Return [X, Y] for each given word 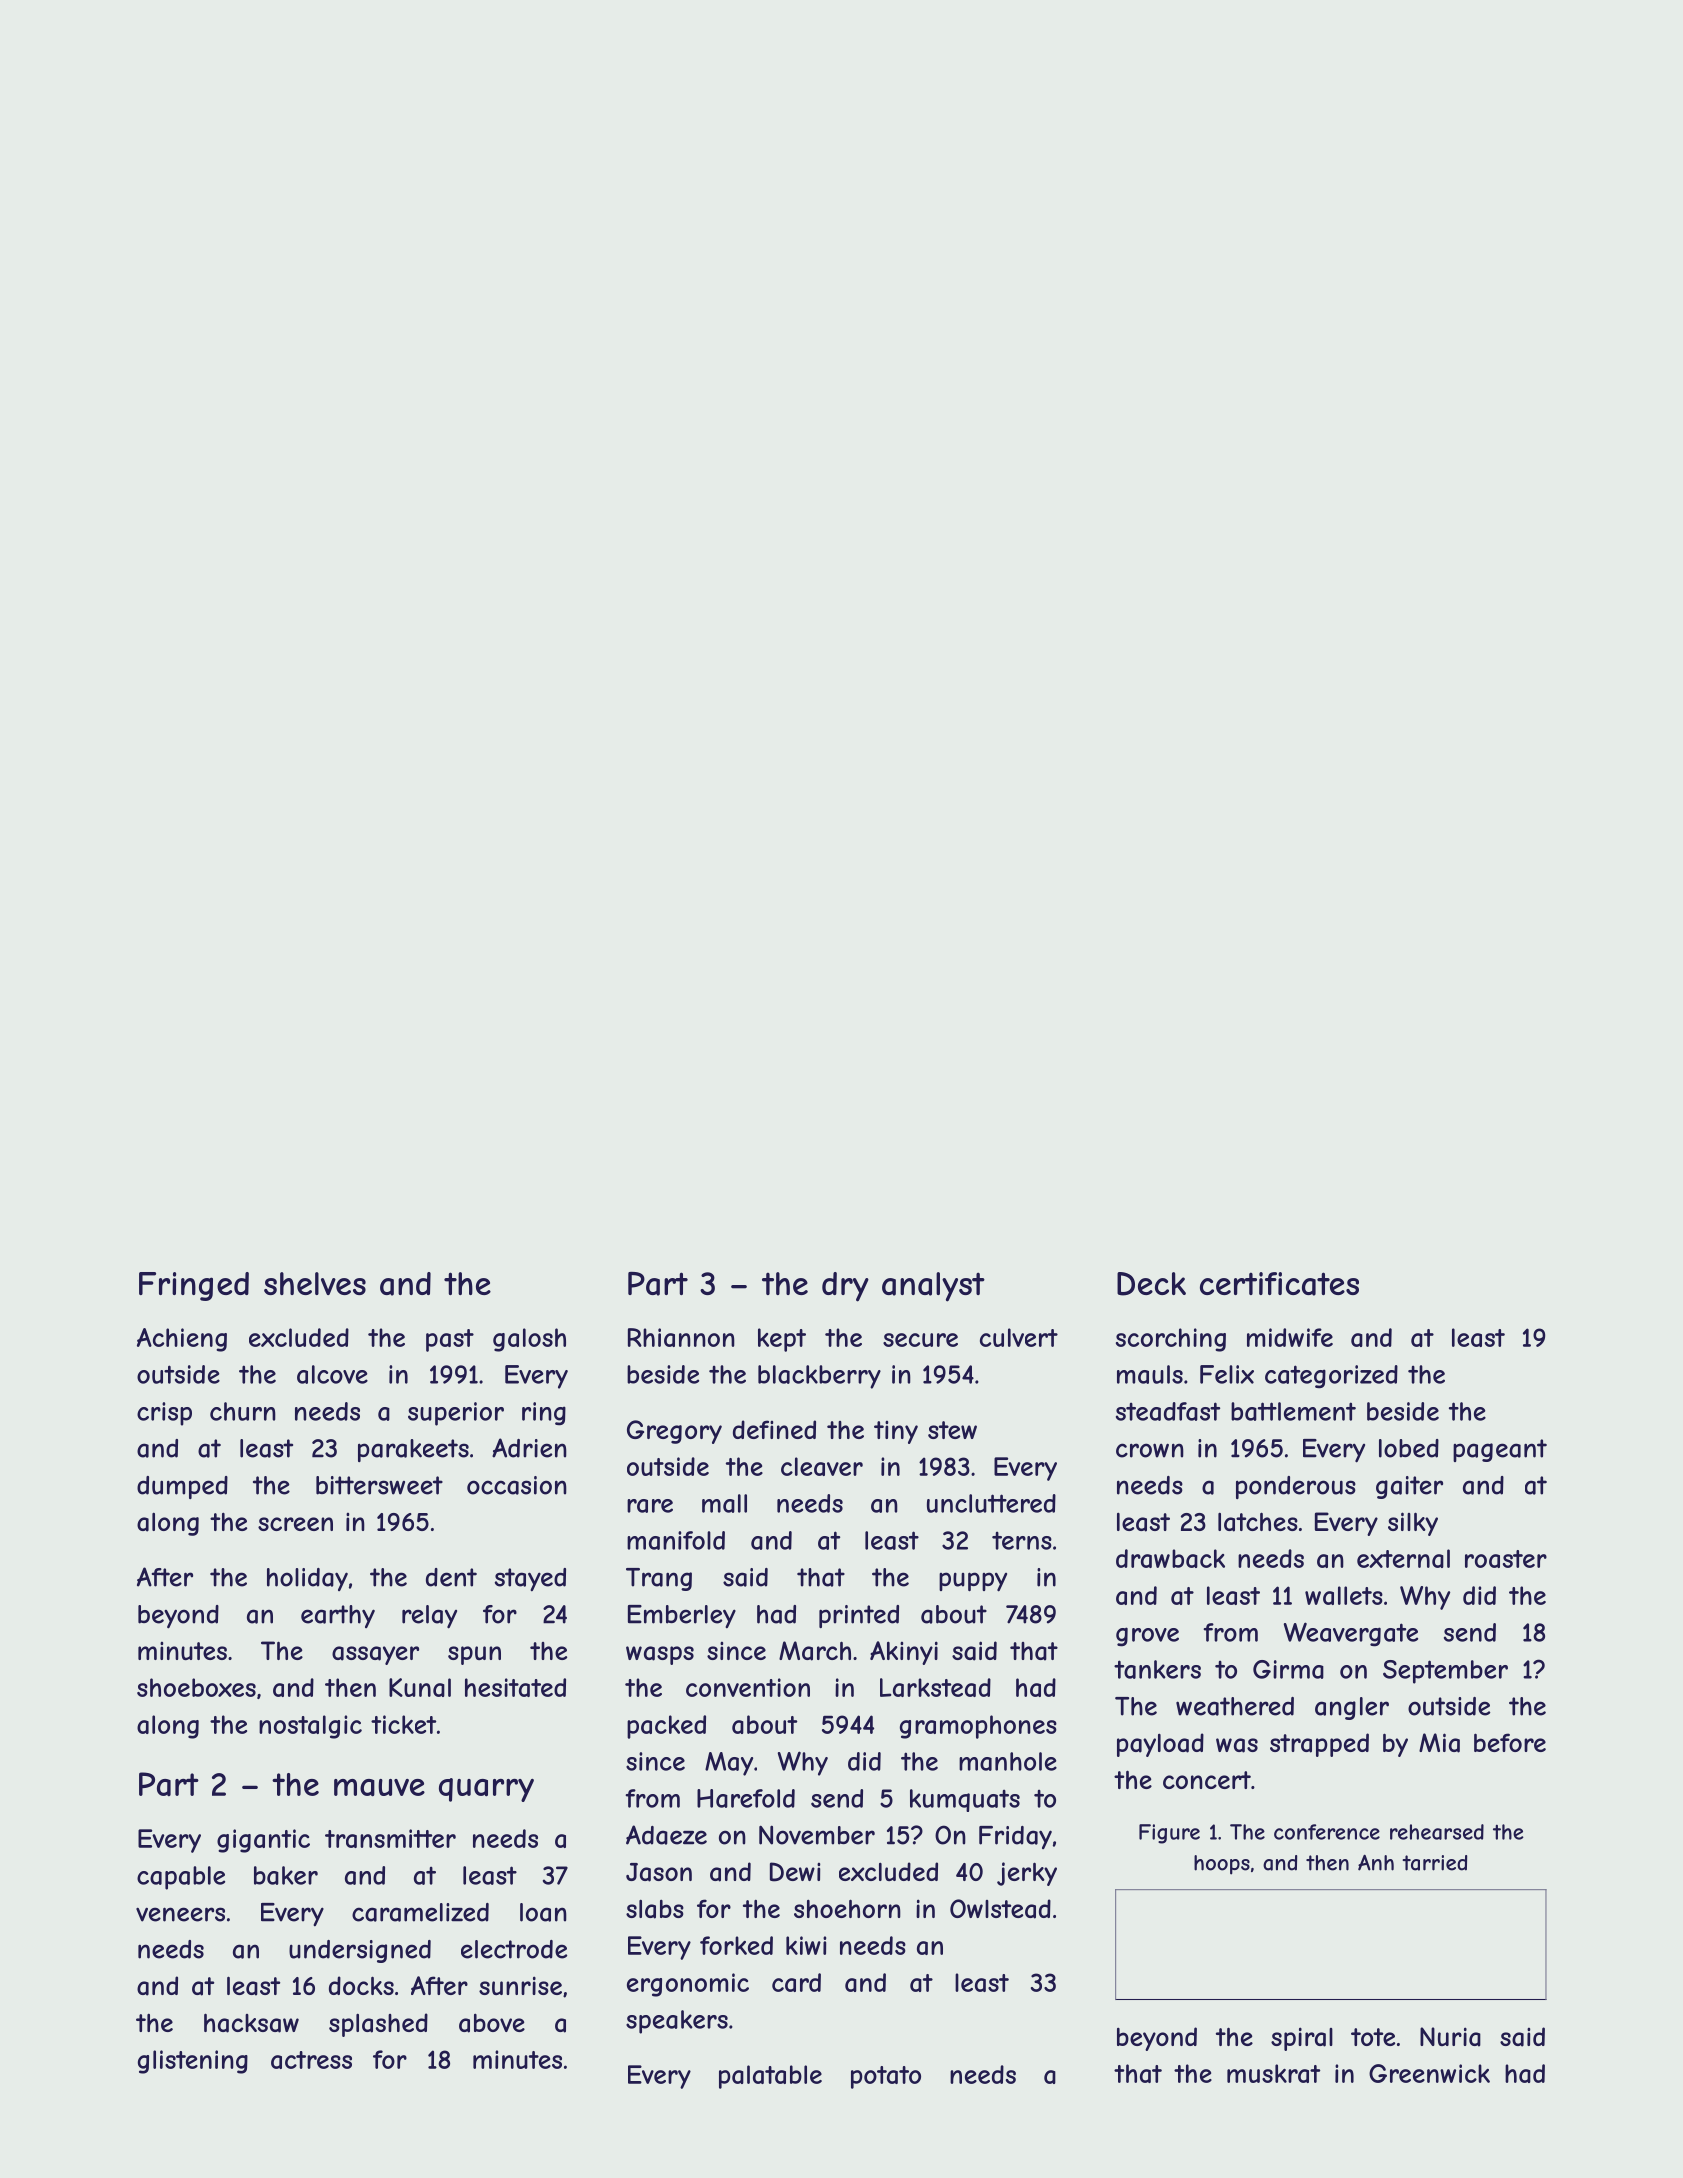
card [796, 1982]
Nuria [1450, 2037]
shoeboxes [196, 1687]
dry [845, 1287]
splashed [378, 2025]
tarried [1434, 1863]
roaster [1506, 1559]
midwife [1290, 1337]
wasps [660, 1655]
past [450, 1340]
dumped [182, 1487]
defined [774, 1429]
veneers [180, 1914]
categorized [1331, 1377]
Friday [1015, 1837]
